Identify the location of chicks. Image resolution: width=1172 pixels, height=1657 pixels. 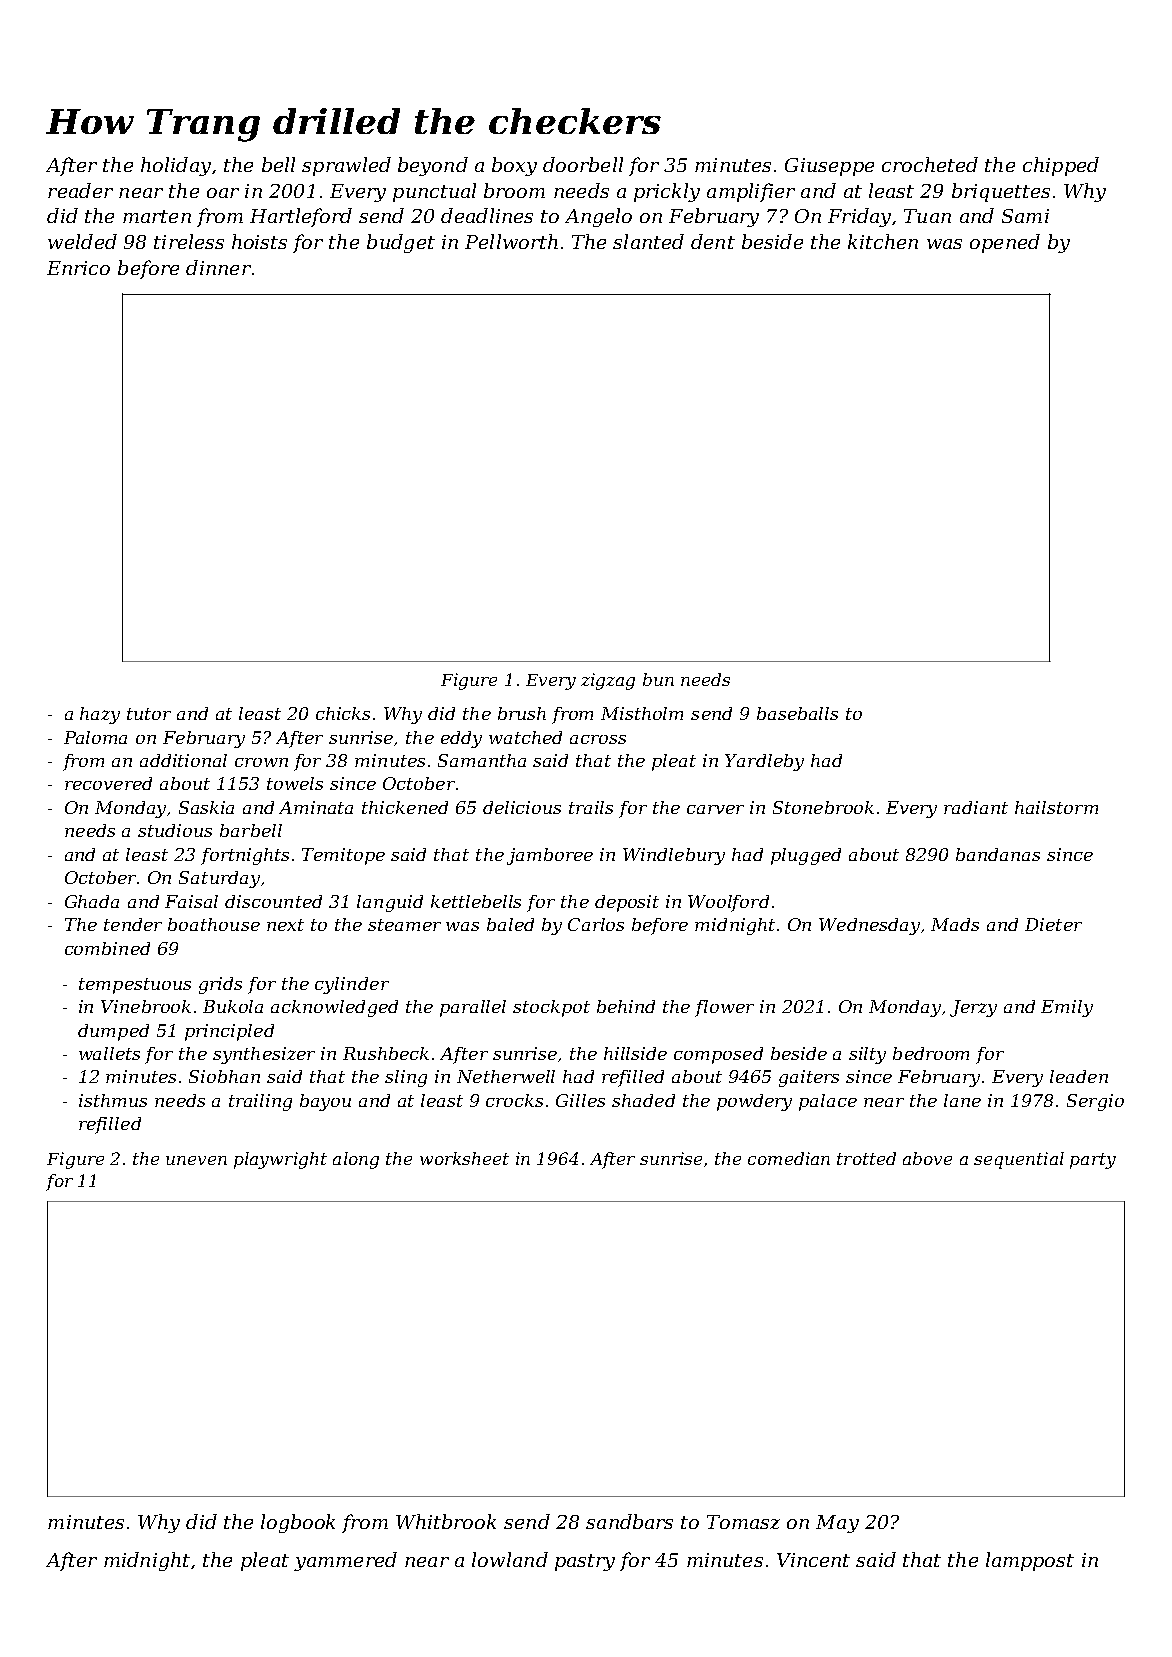
(343, 713).
